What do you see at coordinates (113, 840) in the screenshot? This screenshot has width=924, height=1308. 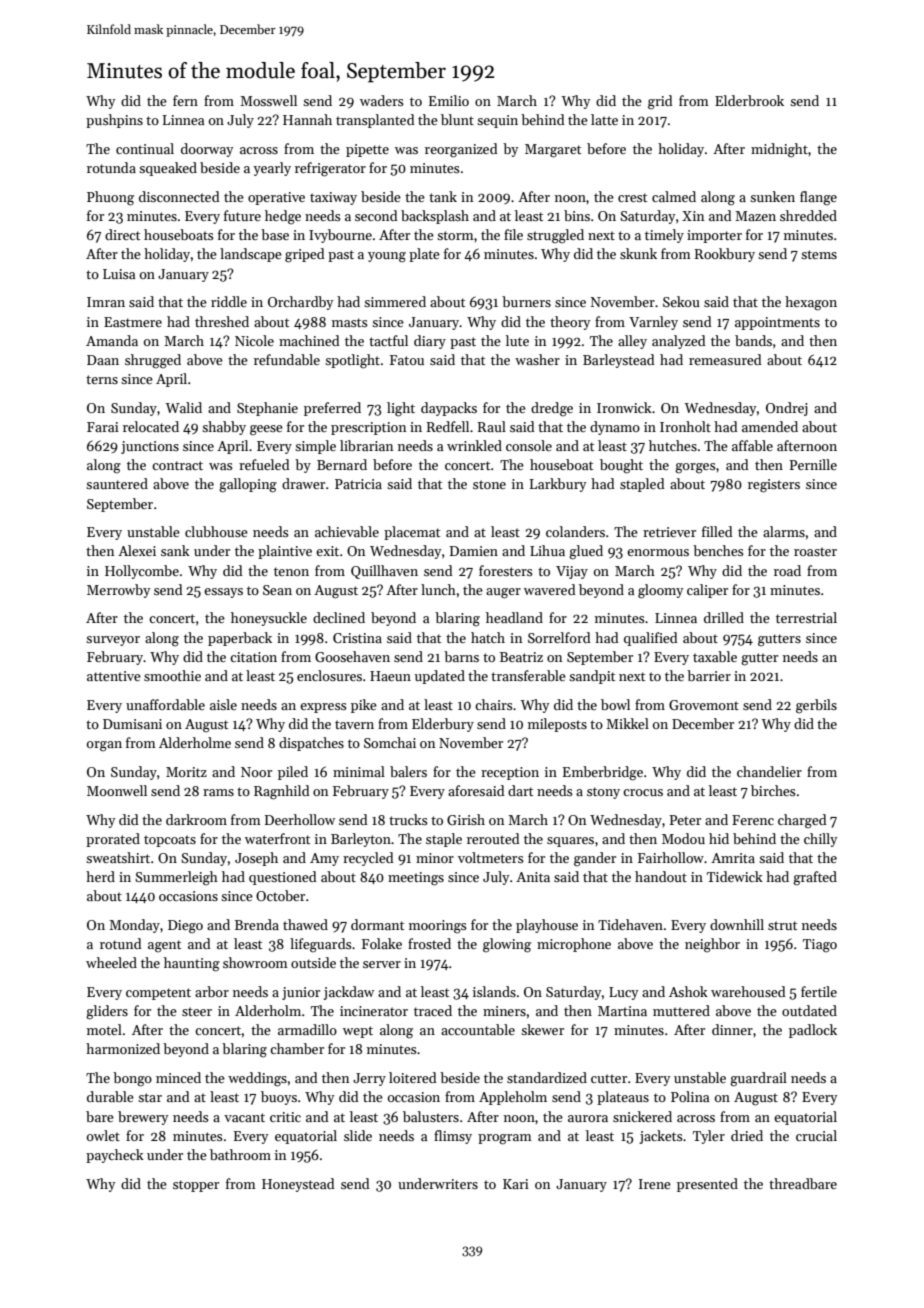 I see `prorated` at bounding box center [113, 840].
